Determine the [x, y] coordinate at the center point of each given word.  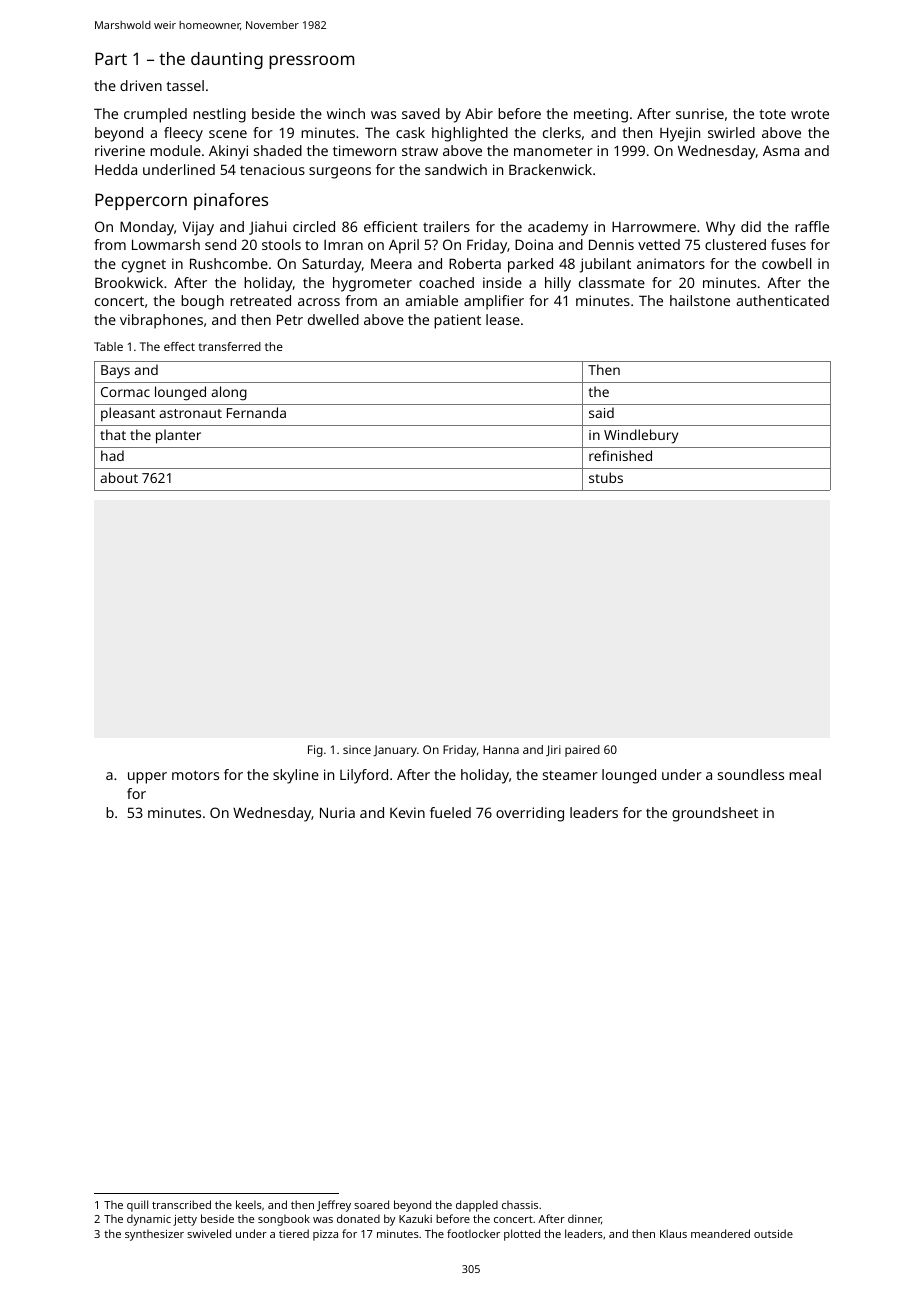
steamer [570, 775]
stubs [606, 477]
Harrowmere [654, 227]
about [119, 477]
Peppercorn [141, 201]
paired [582, 751]
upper [147, 778]
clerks [562, 132]
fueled [450, 812]
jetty [185, 1220]
